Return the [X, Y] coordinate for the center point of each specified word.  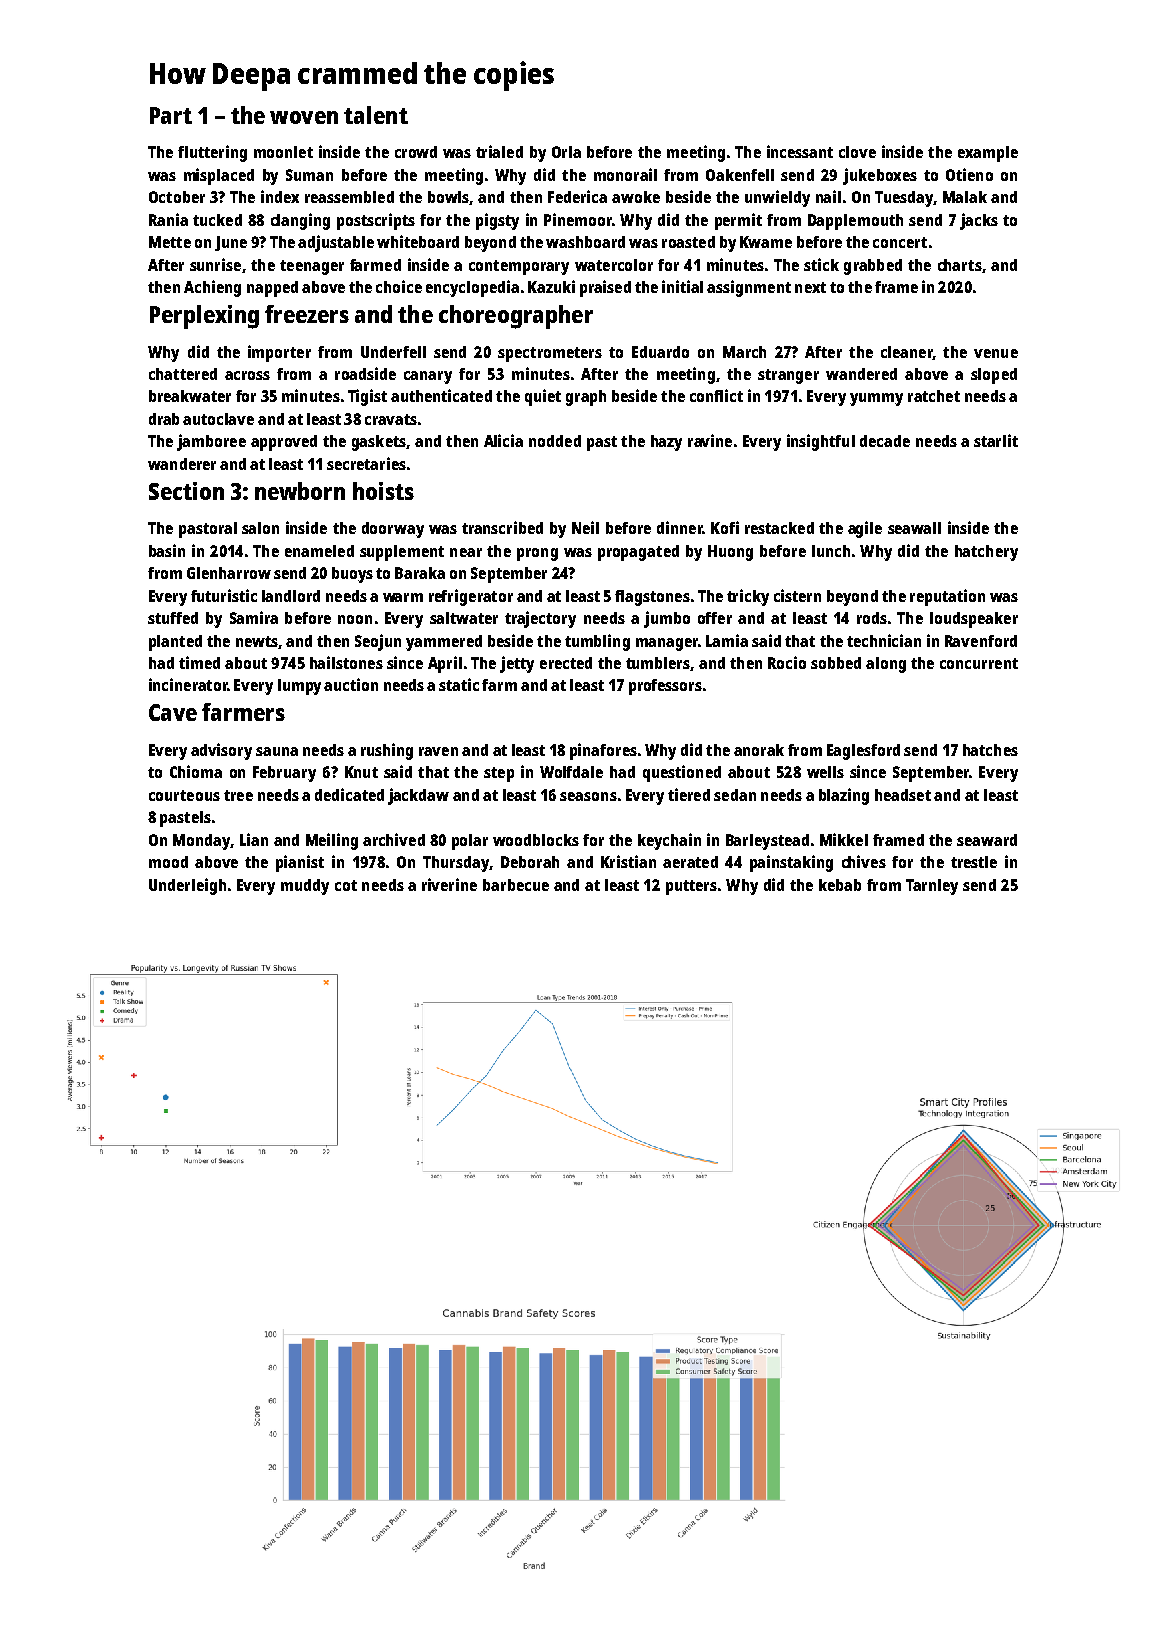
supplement [402, 553]
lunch [831, 551]
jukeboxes [880, 176]
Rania [168, 219]
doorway [393, 530]
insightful [821, 442]
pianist [300, 863]
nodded [555, 441]
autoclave [218, 419]
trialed [499, 151]
